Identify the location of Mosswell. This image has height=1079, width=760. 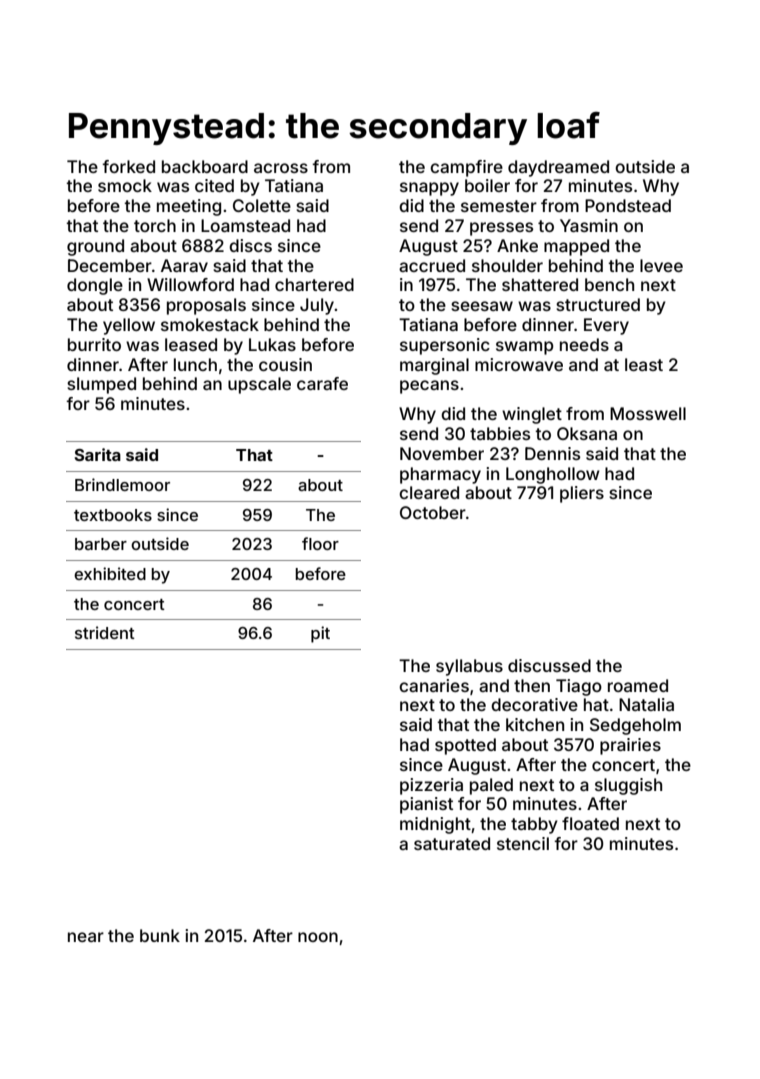
(648, 413).
